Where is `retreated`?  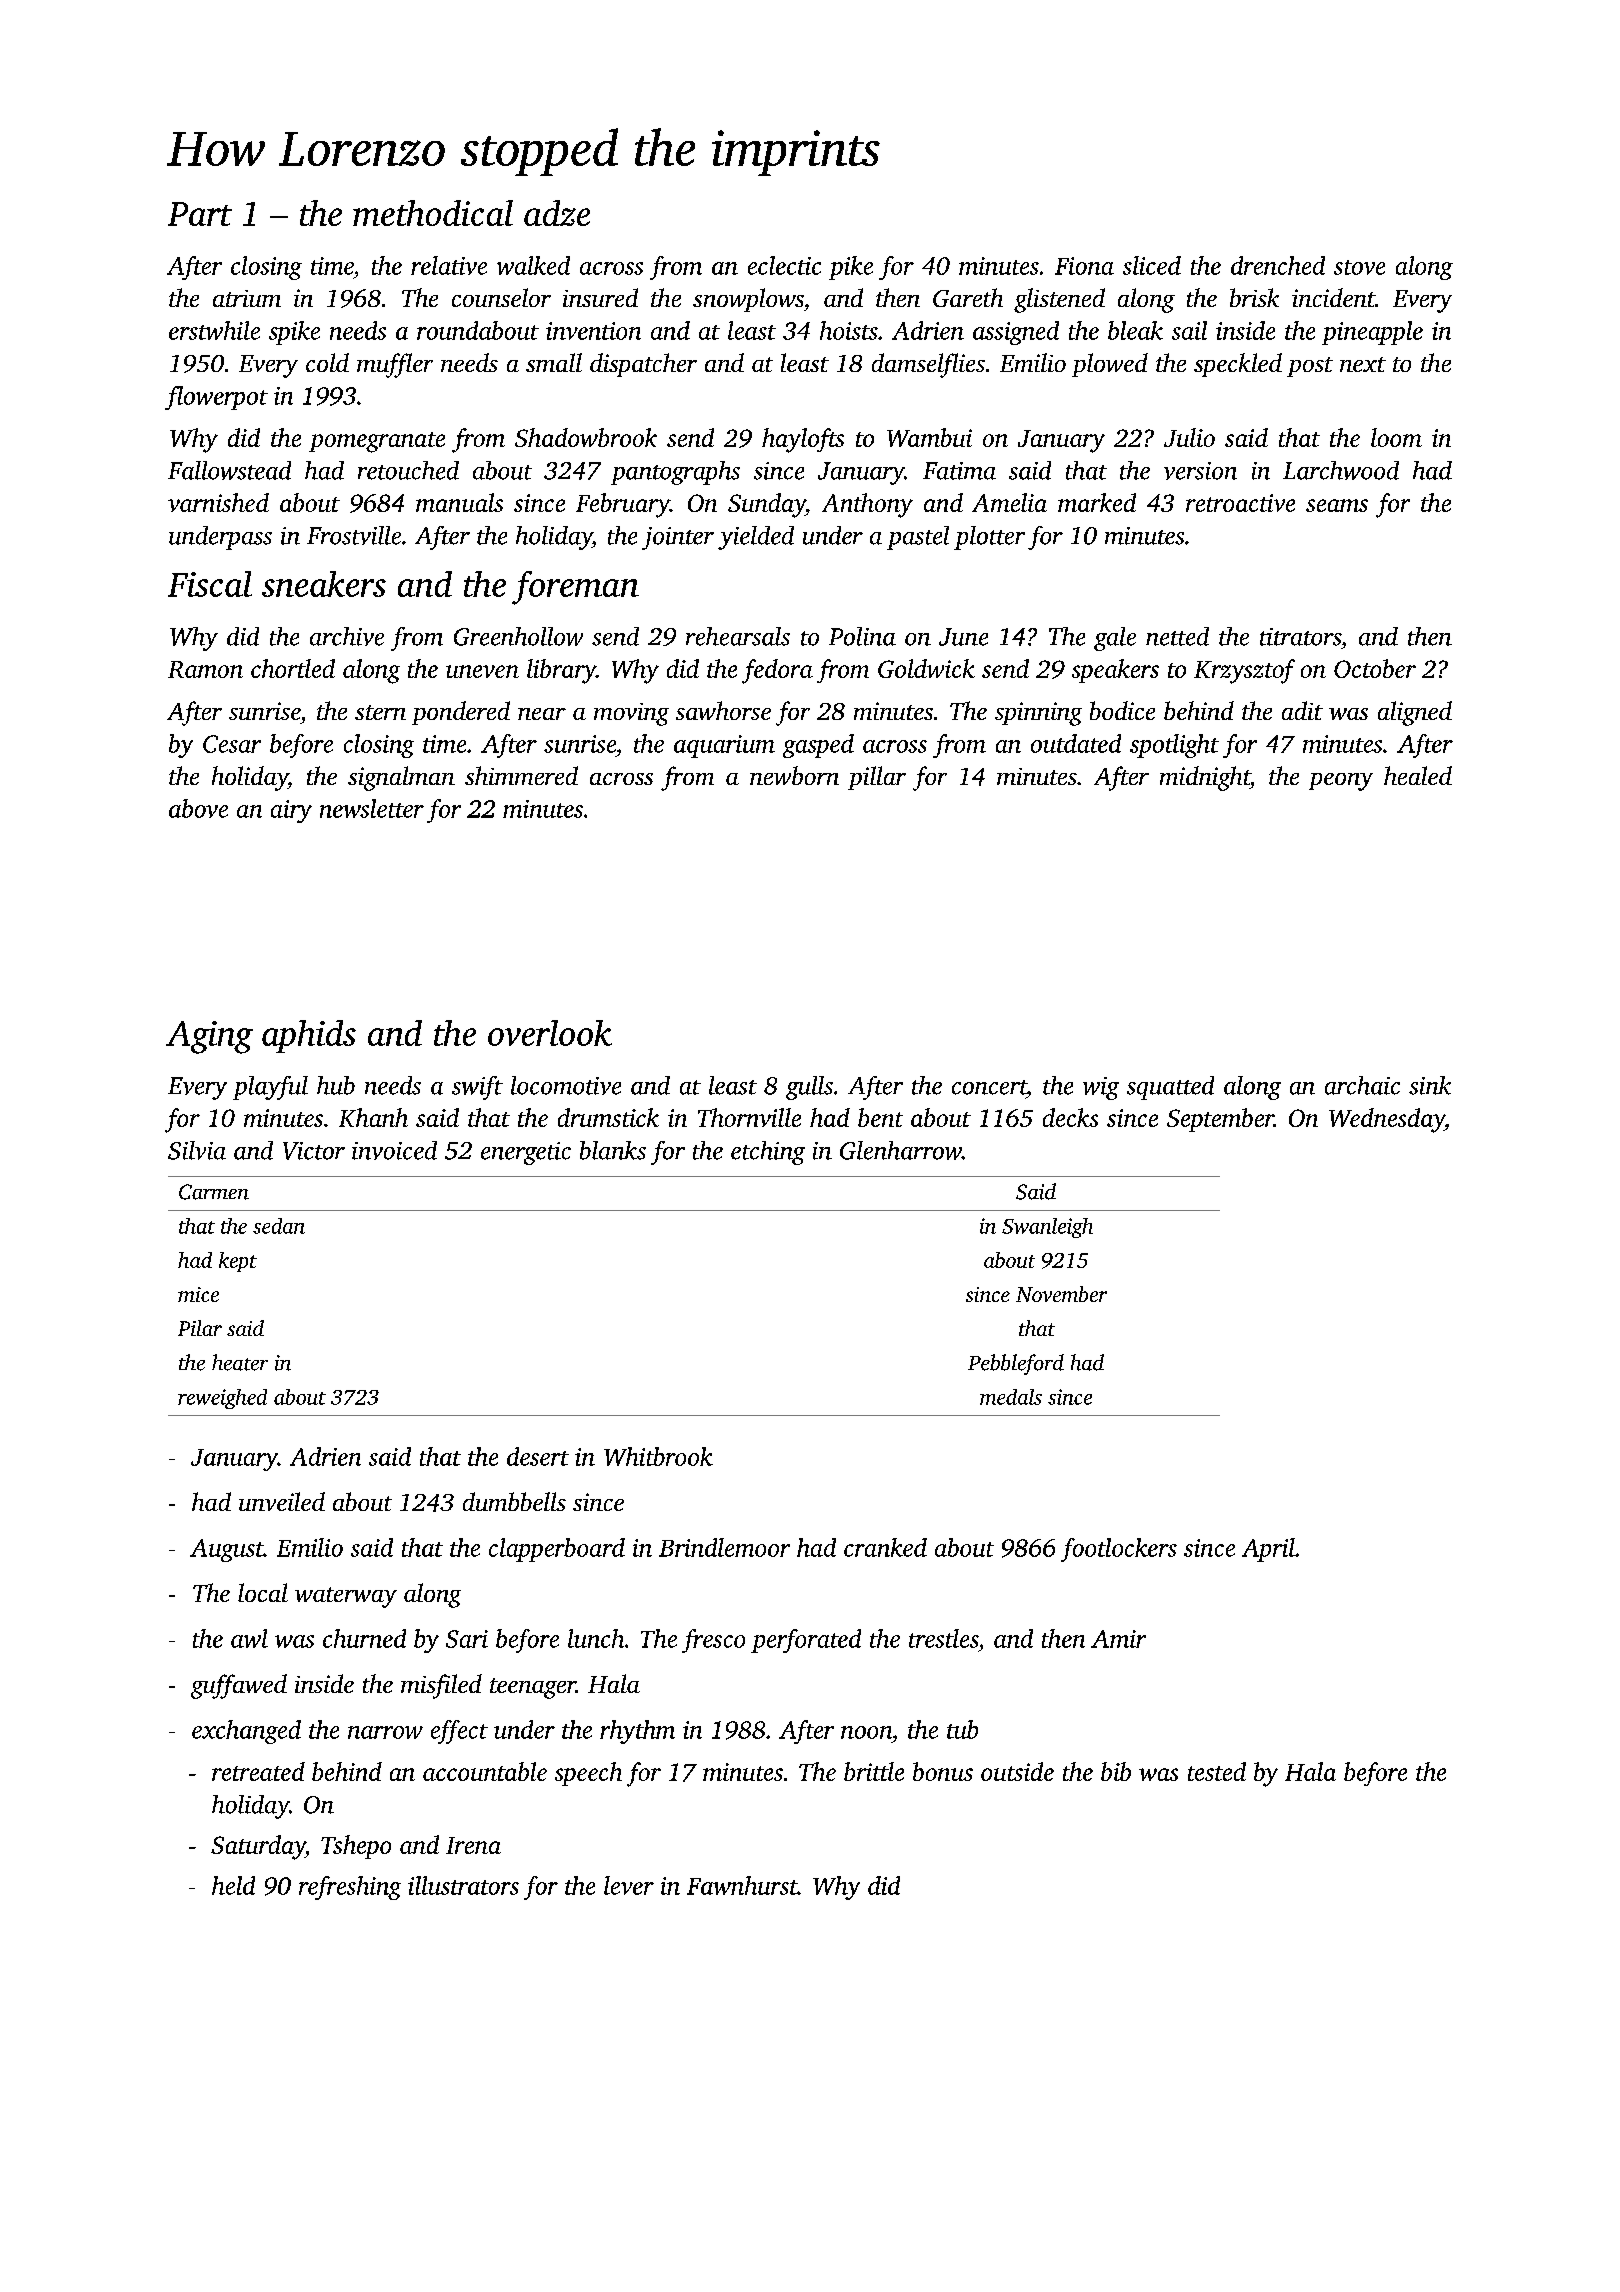
retreated is located at coordinates (258, 1771).
